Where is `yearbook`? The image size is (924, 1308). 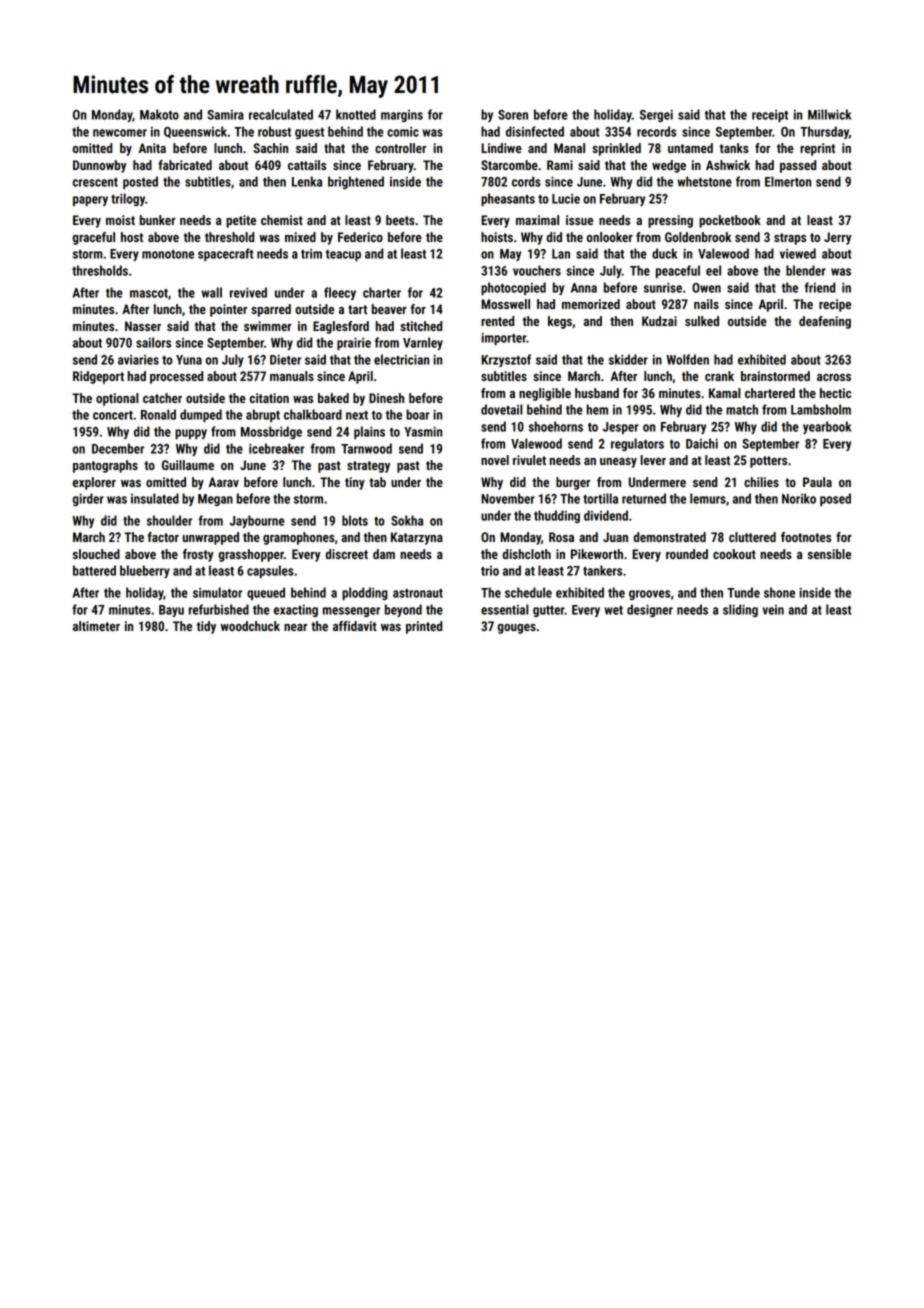
yearbook is located at coordinates (827, 427).
